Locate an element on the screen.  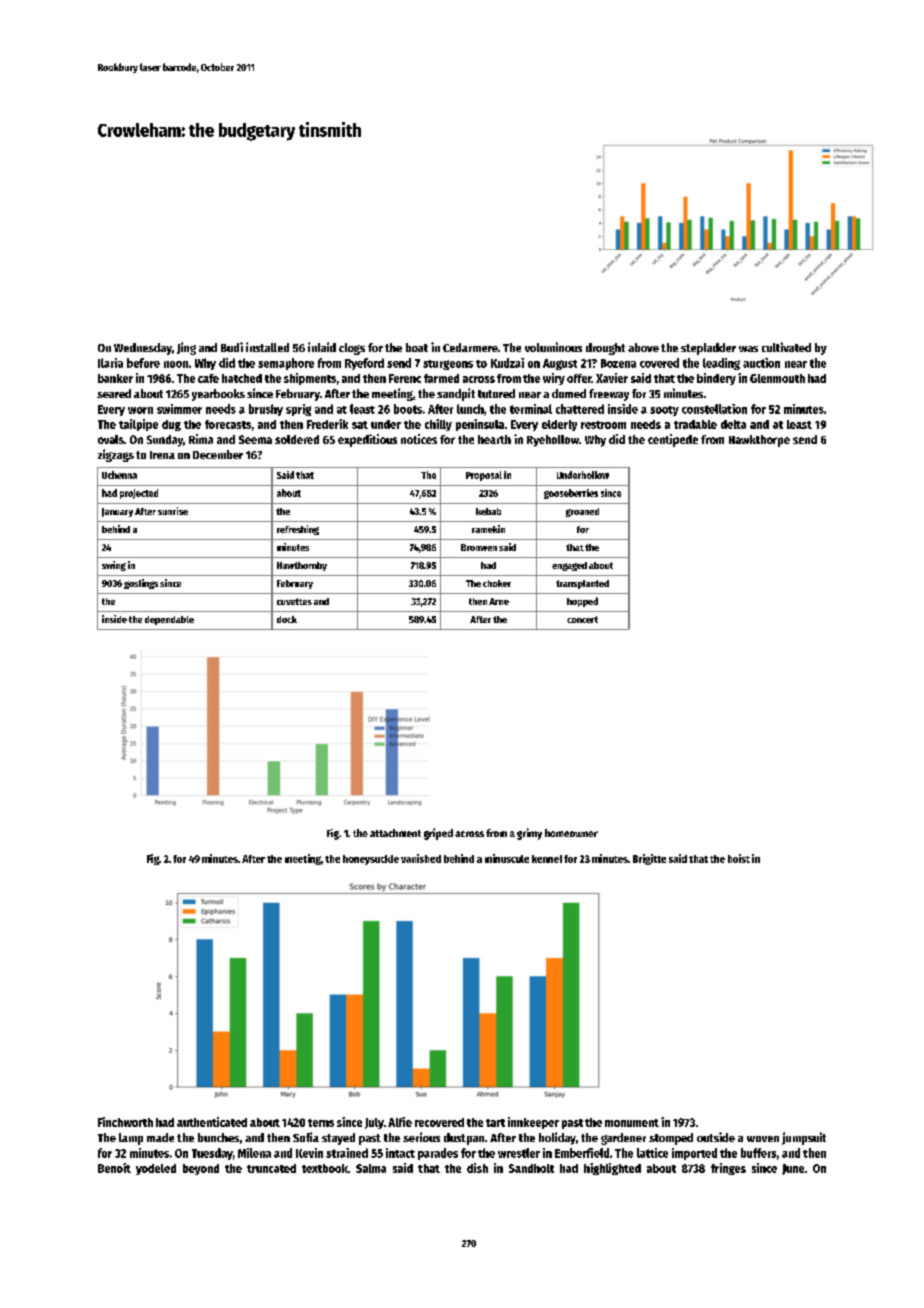
honeysuckle is located at coordinates (371, 860).
